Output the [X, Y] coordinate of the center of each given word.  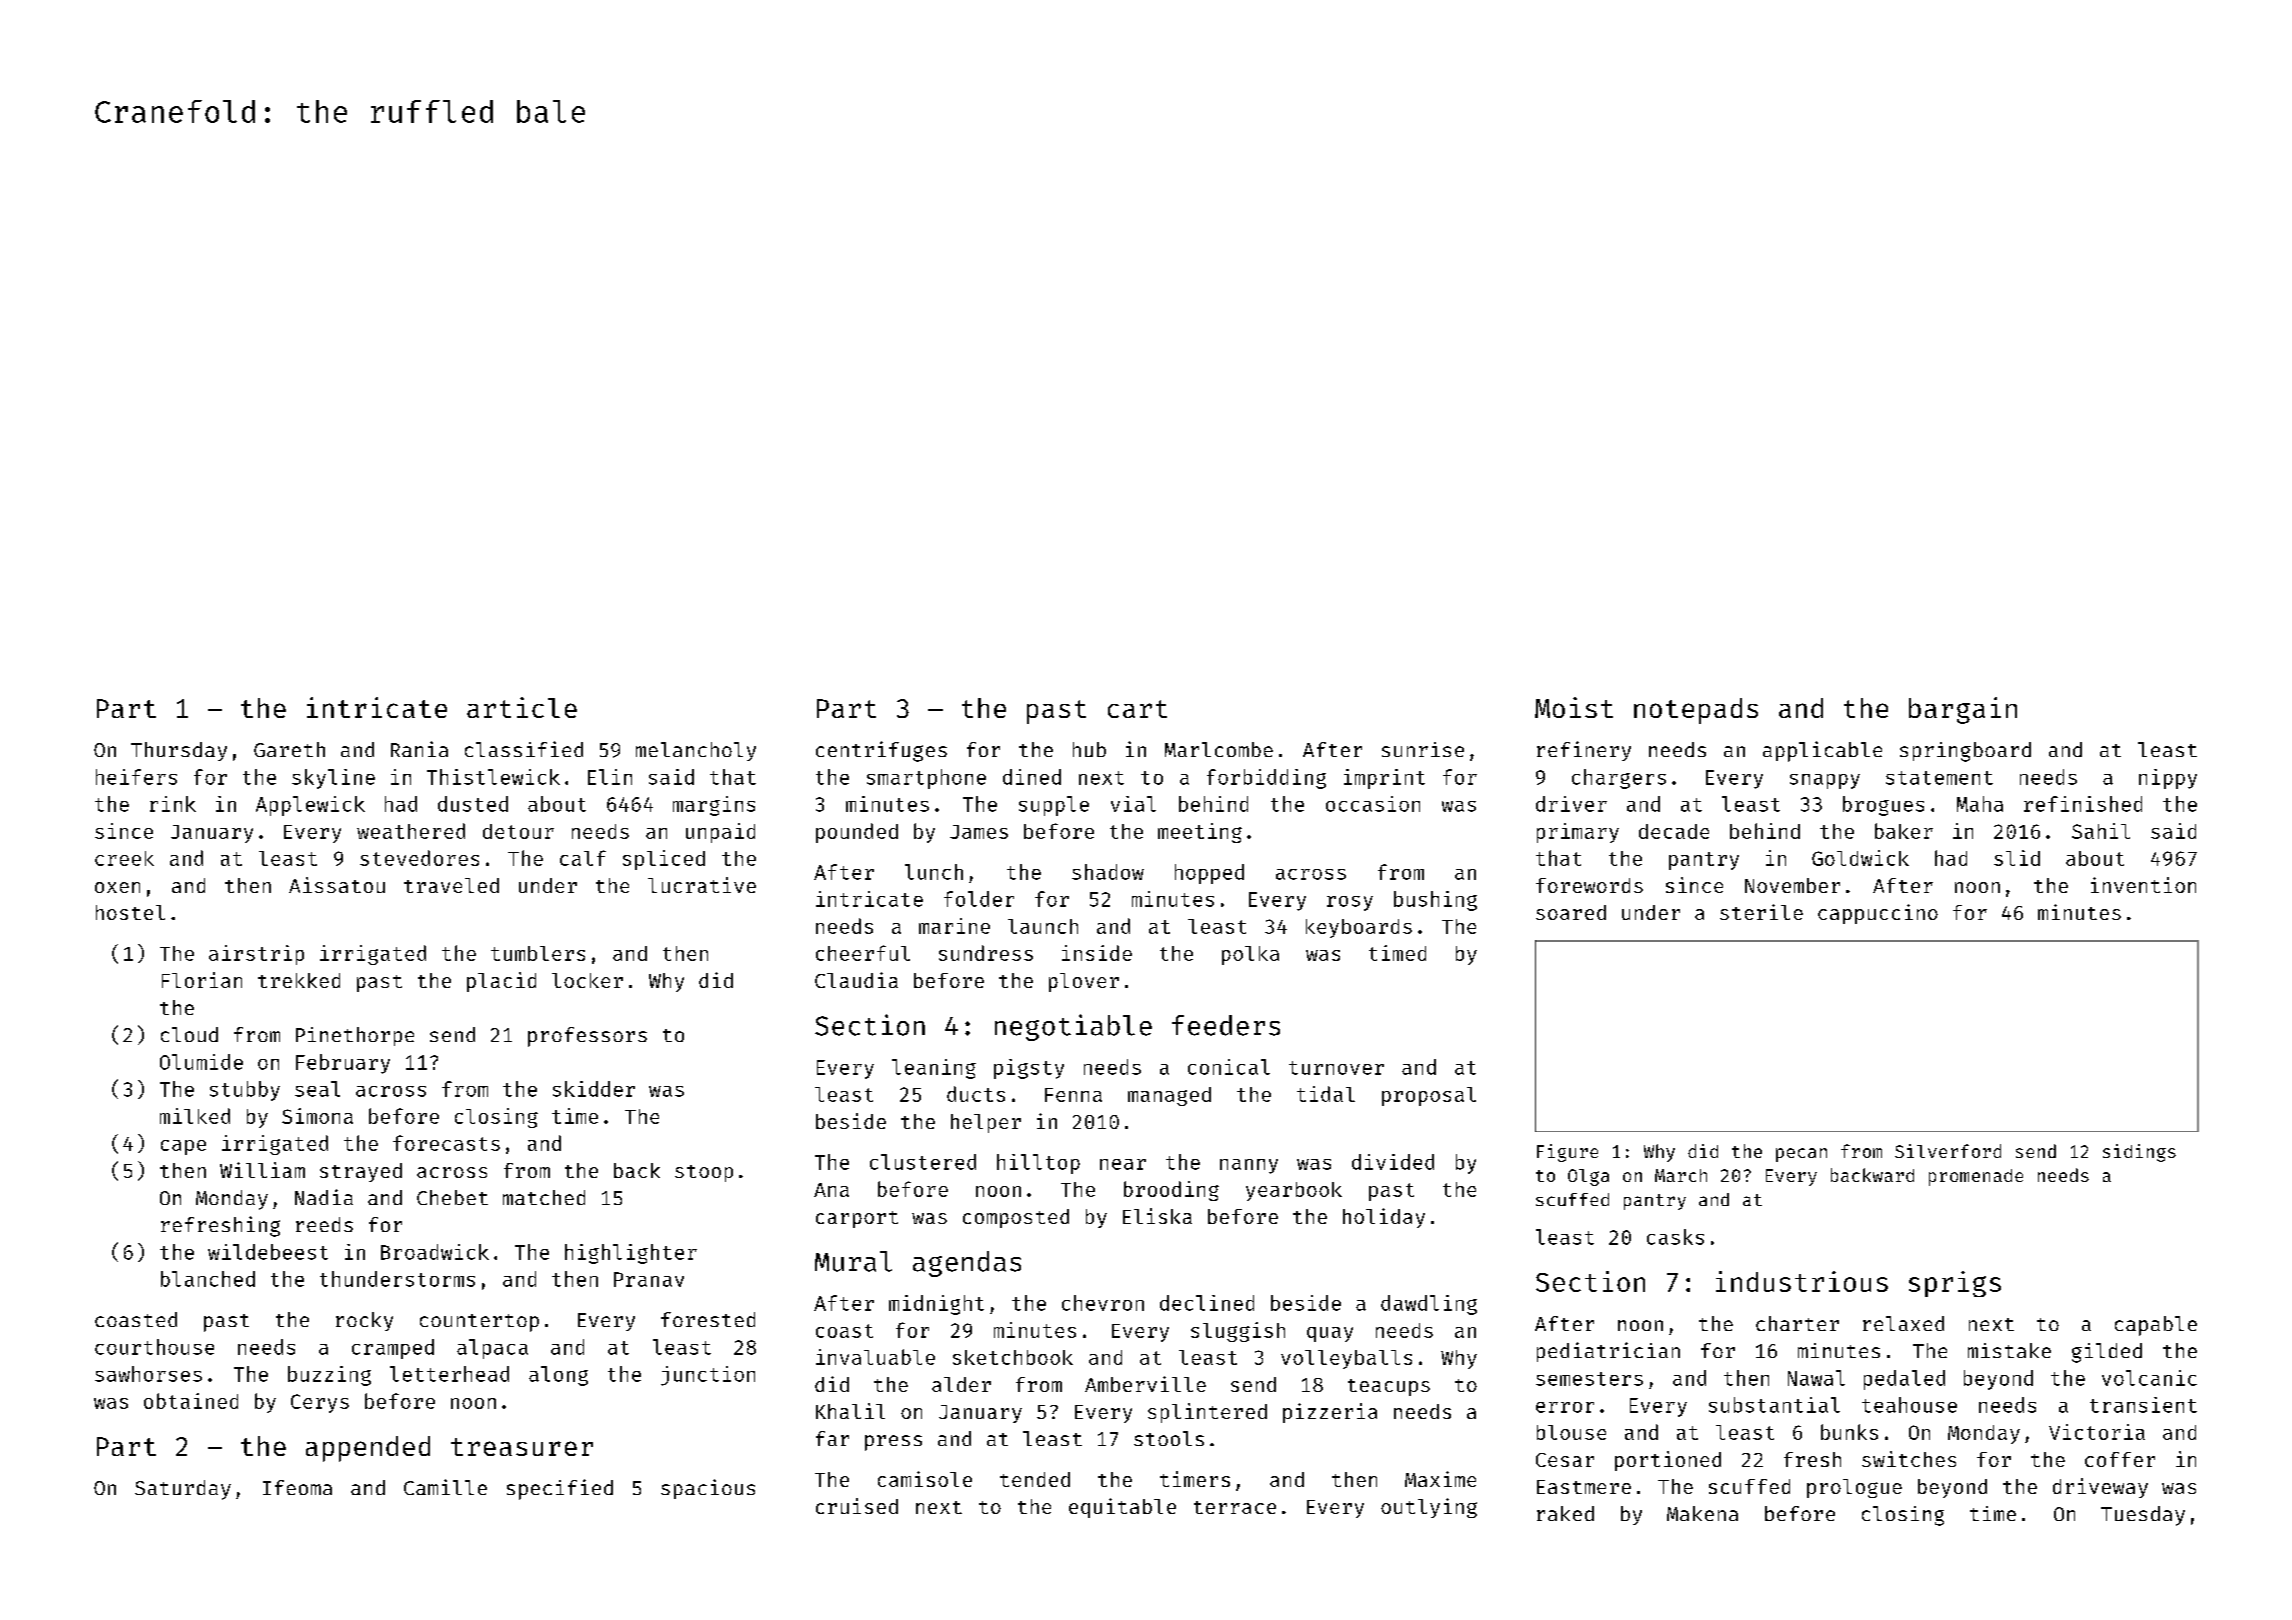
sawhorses [148, 1374]
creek [124, 858]
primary [1578, 833]
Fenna [1073, 1095]
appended [368, 1449]
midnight [936, 1305]
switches [1909, 1459]
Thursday [179, 751]
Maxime [1440, 1479]
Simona [317, 1116]
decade [1674, 831]
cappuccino [1878, 914]
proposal [1429, 1096]
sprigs [1955, 1284]
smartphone [926, 779]
